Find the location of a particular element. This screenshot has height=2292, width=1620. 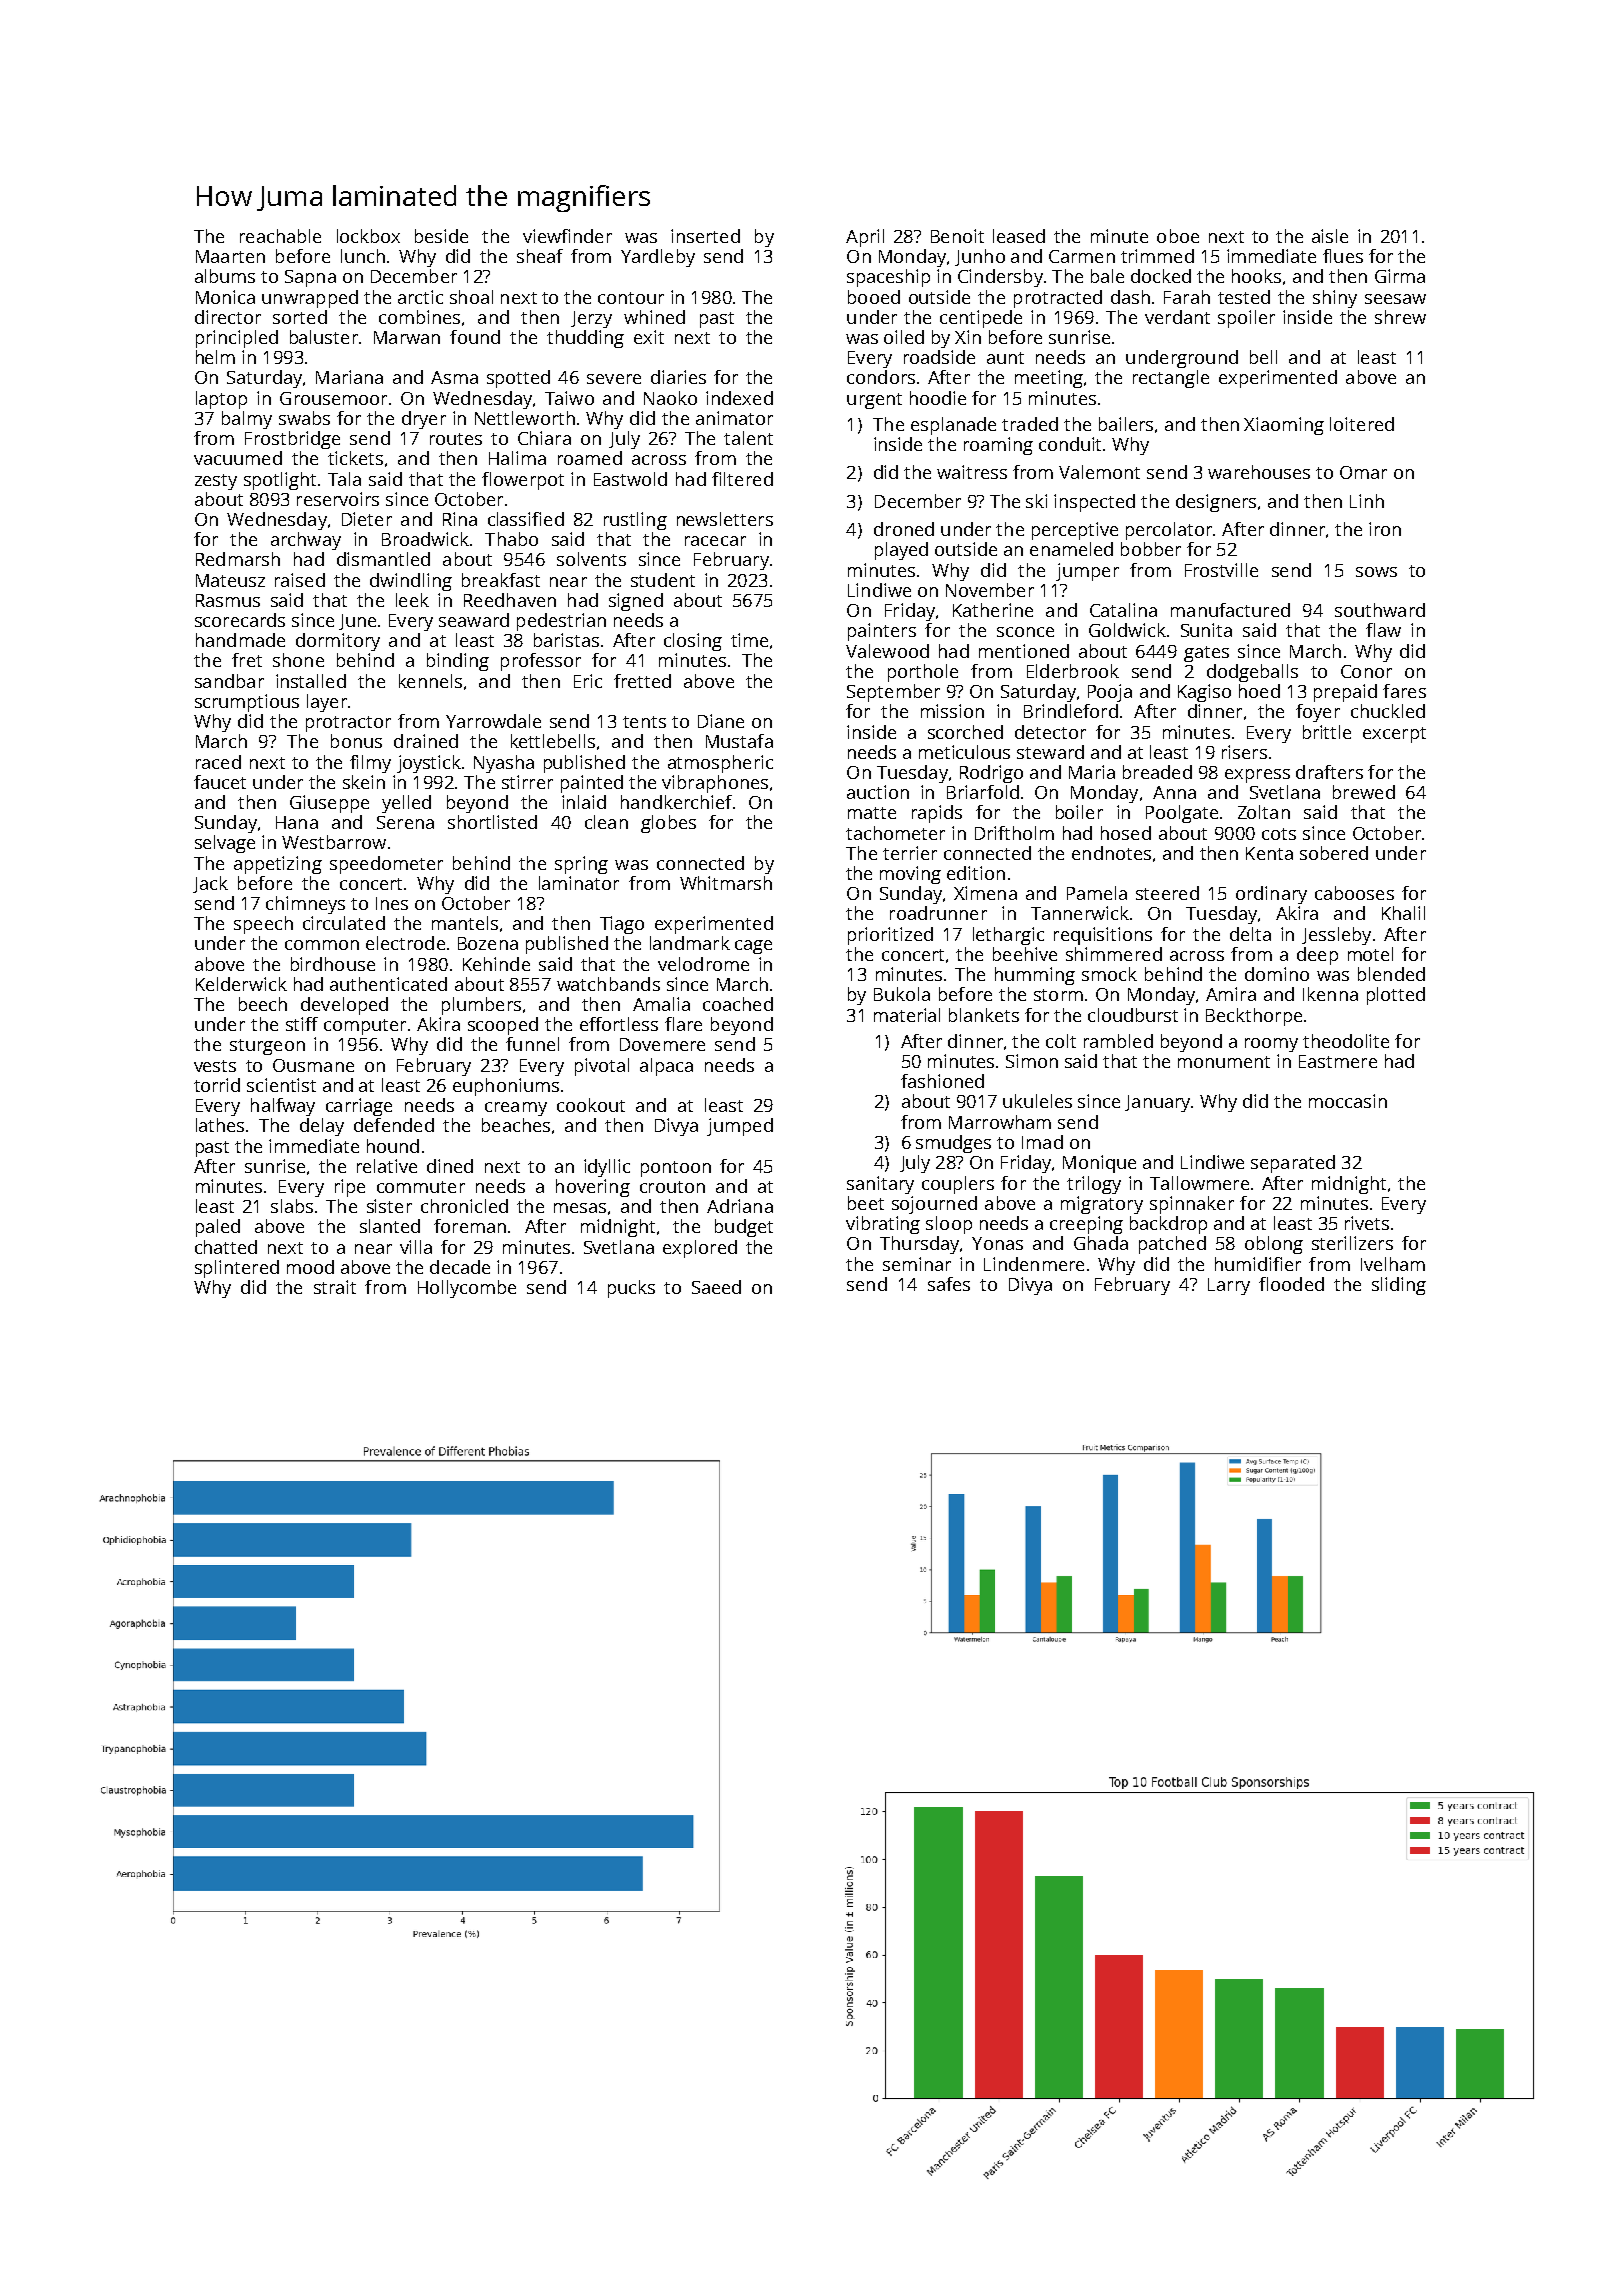

Ikenna is located at coordinates (1330, 994).
